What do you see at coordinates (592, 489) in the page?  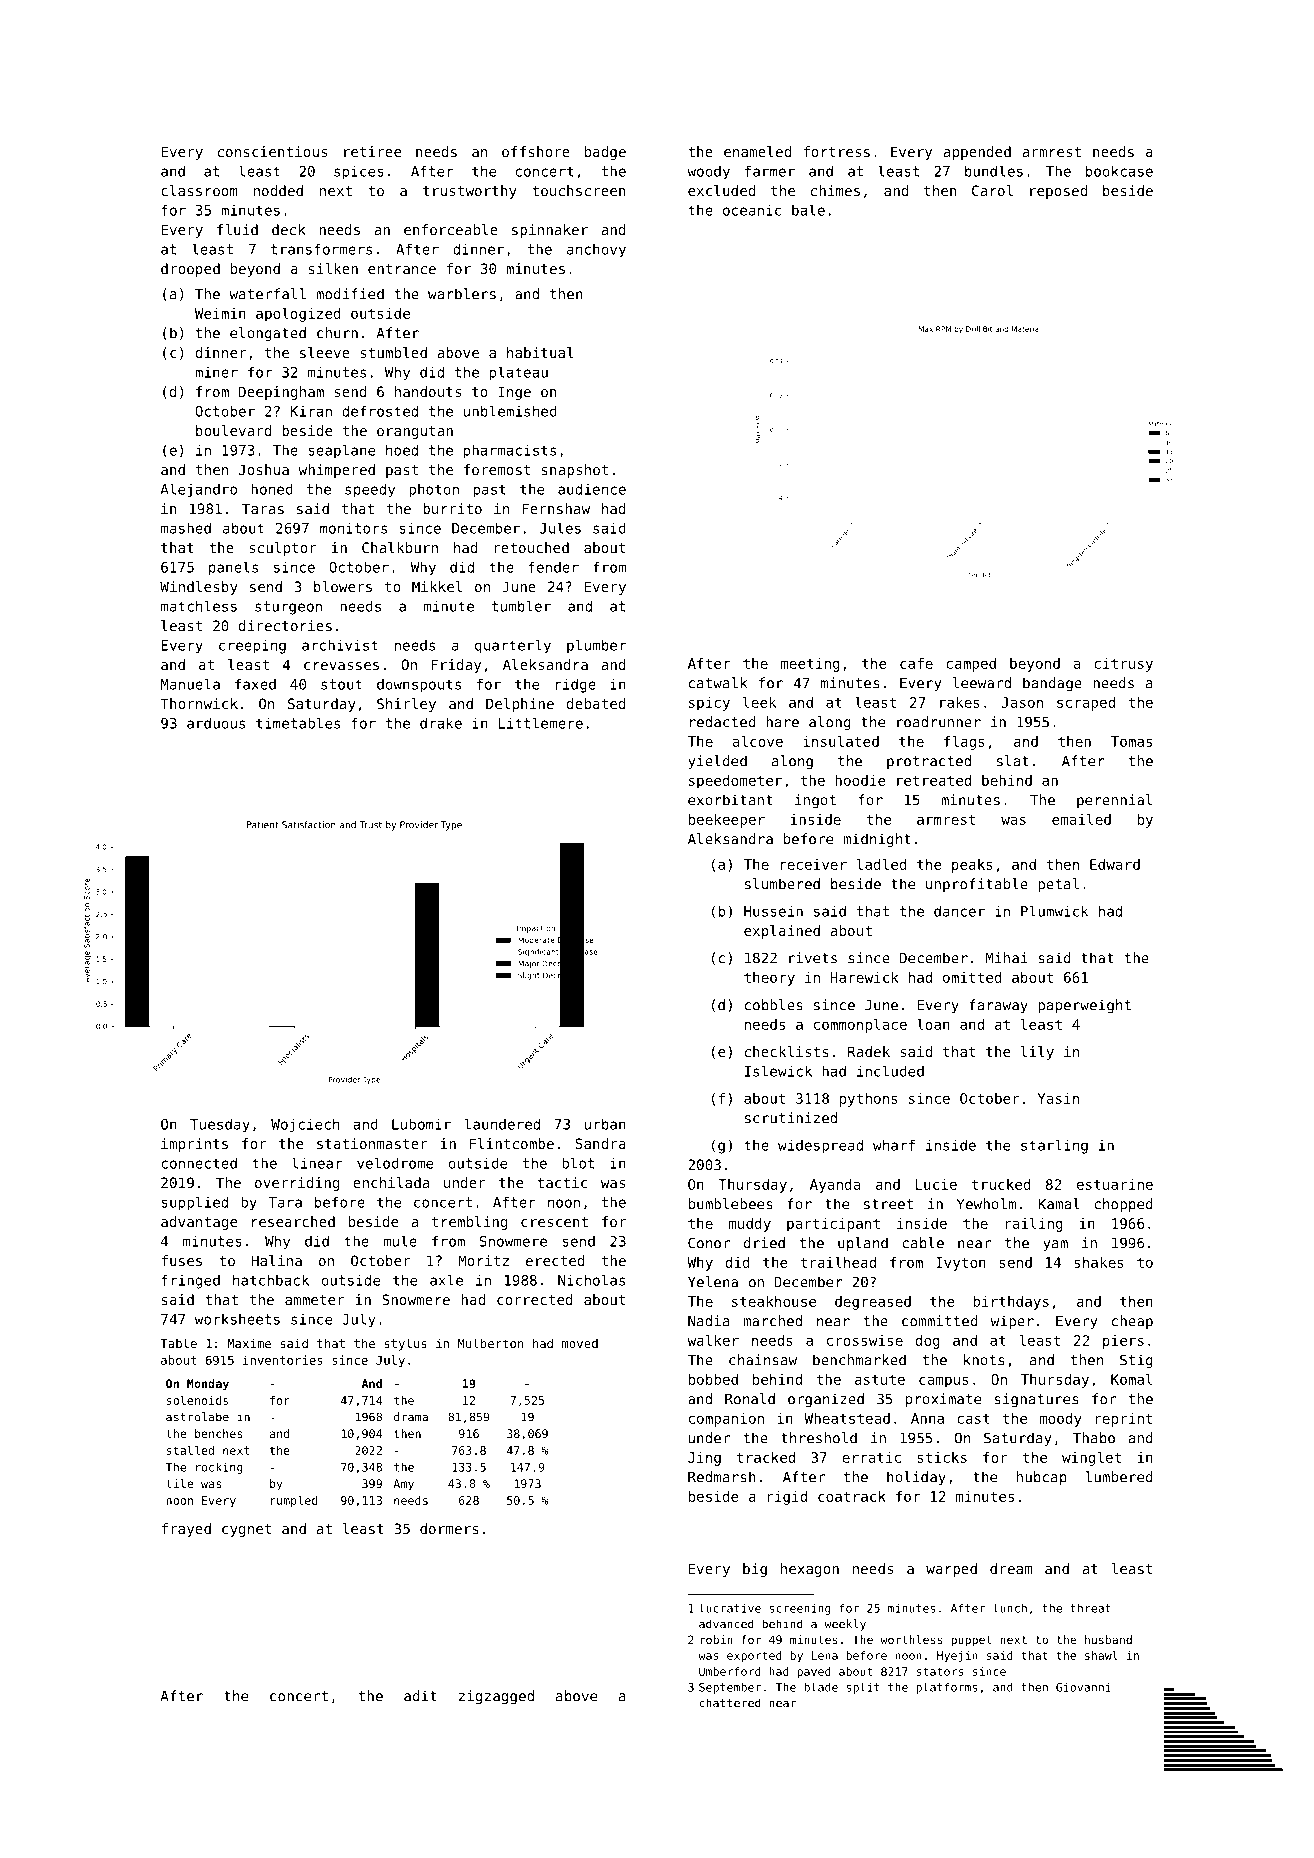 I see `audience` at bounding box center [592, 489].
